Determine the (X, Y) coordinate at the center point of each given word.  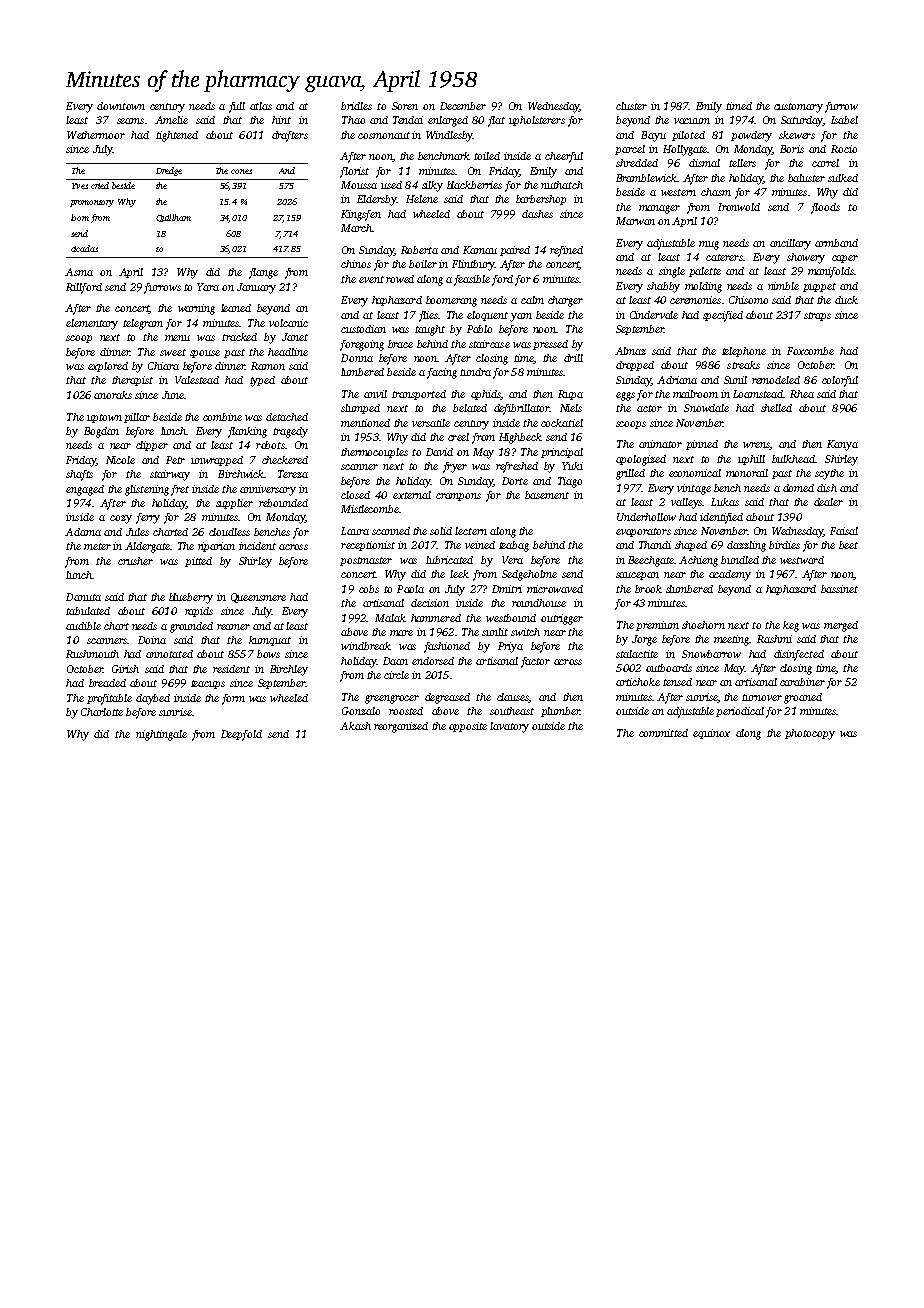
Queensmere (258, 598)
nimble (783, 286)
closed (355, 495)
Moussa (359, 185)
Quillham (173, 218)
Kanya (842, 445)
